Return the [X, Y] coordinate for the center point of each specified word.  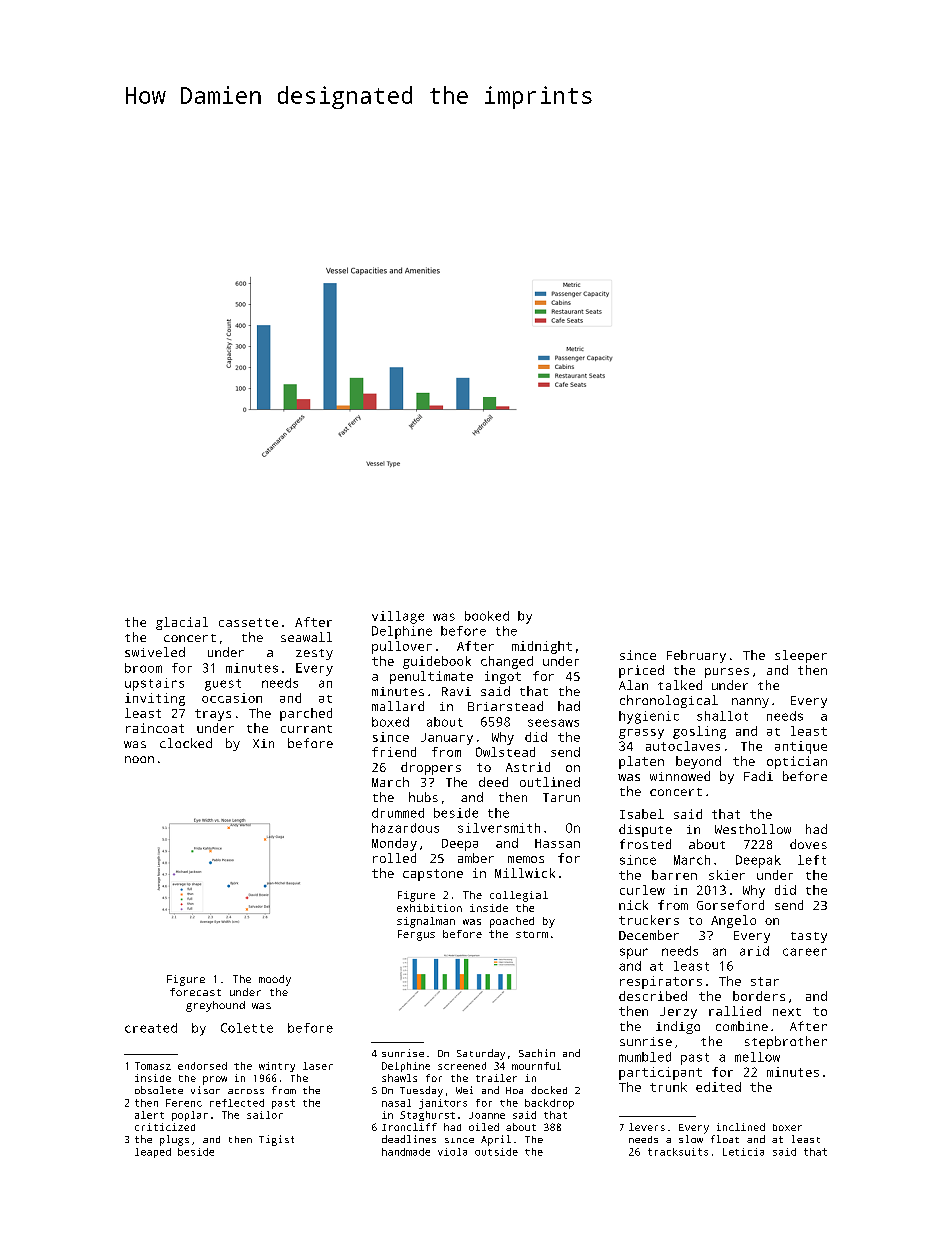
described [653, 996]
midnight [542, 647]
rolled [394, 858]
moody [275, 980]
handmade [406, 1152]
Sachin [537, 1053]
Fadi [758, 776]
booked [487, 616]
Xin [263, 743]
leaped [153, 1153]
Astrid [528, 767]
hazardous [405, 828]
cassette [248, 622]
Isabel [642, 814]
